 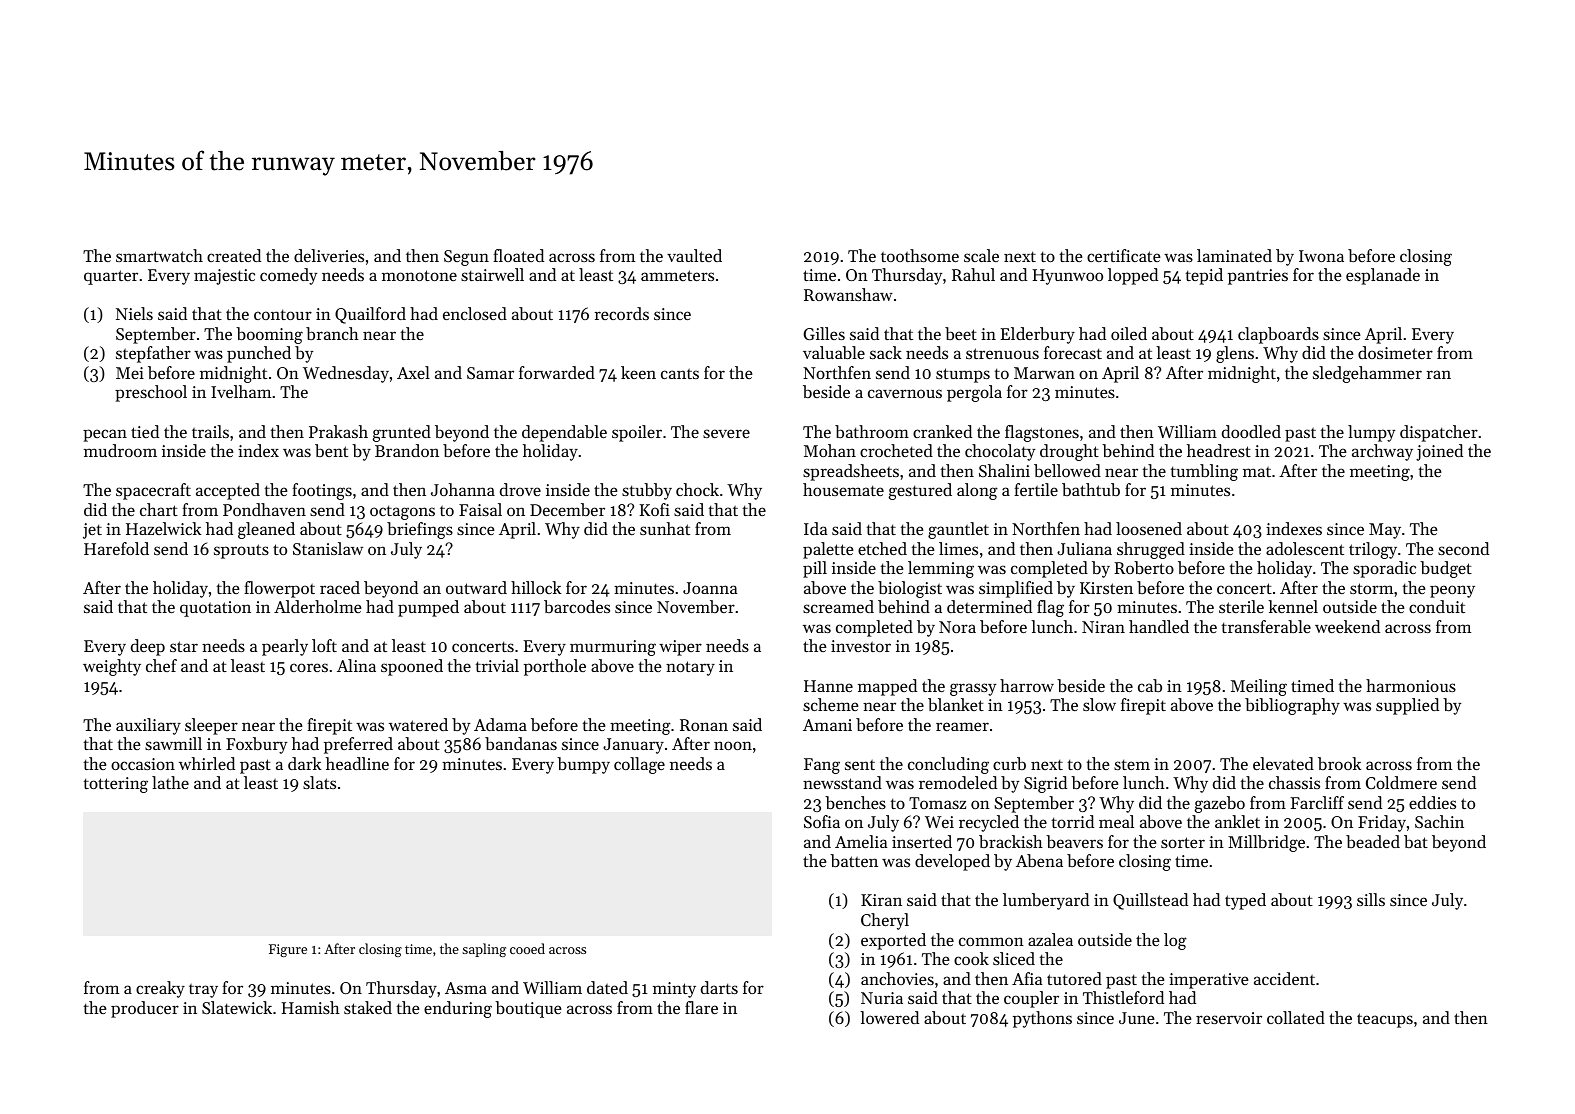 What do you see at coordinates (1234, 255) in the image?
I see `laminated` at bounding box center [1234, 255].
